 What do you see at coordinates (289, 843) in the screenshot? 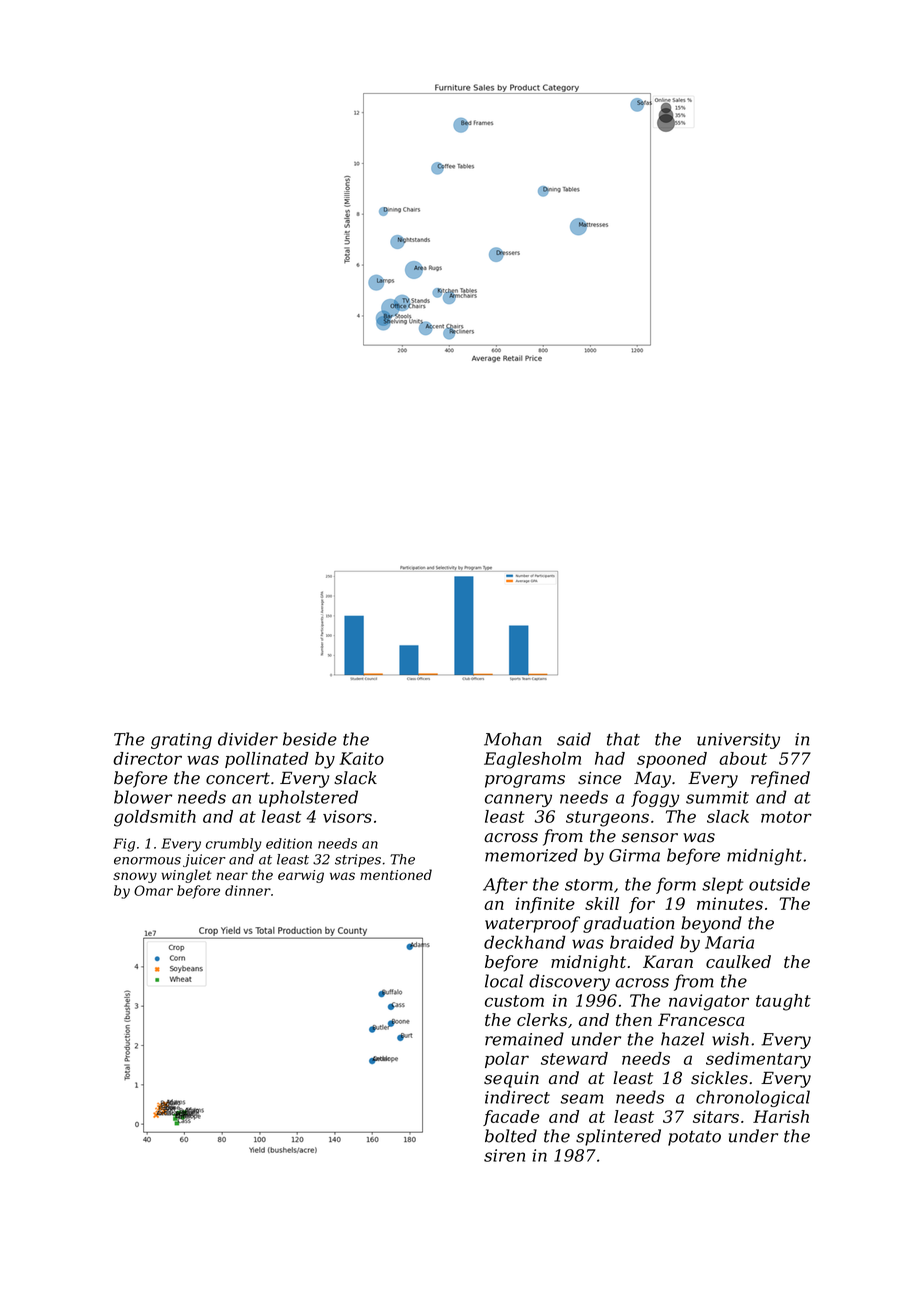
I see `edition` at bounding box center [289, 843].
